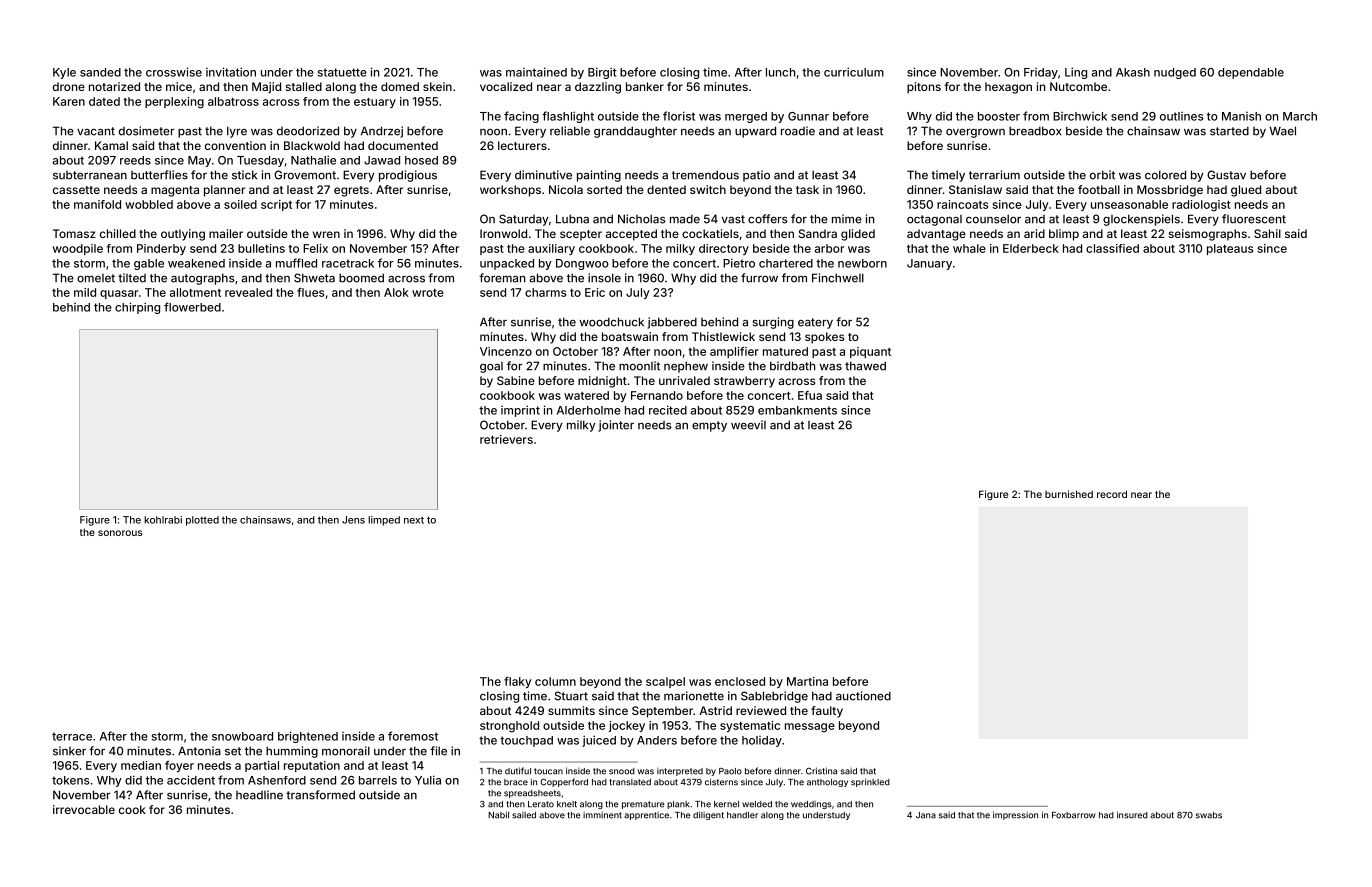 The image size is (1372, 887). I want to click on plateaus, so click(1230, 249).
